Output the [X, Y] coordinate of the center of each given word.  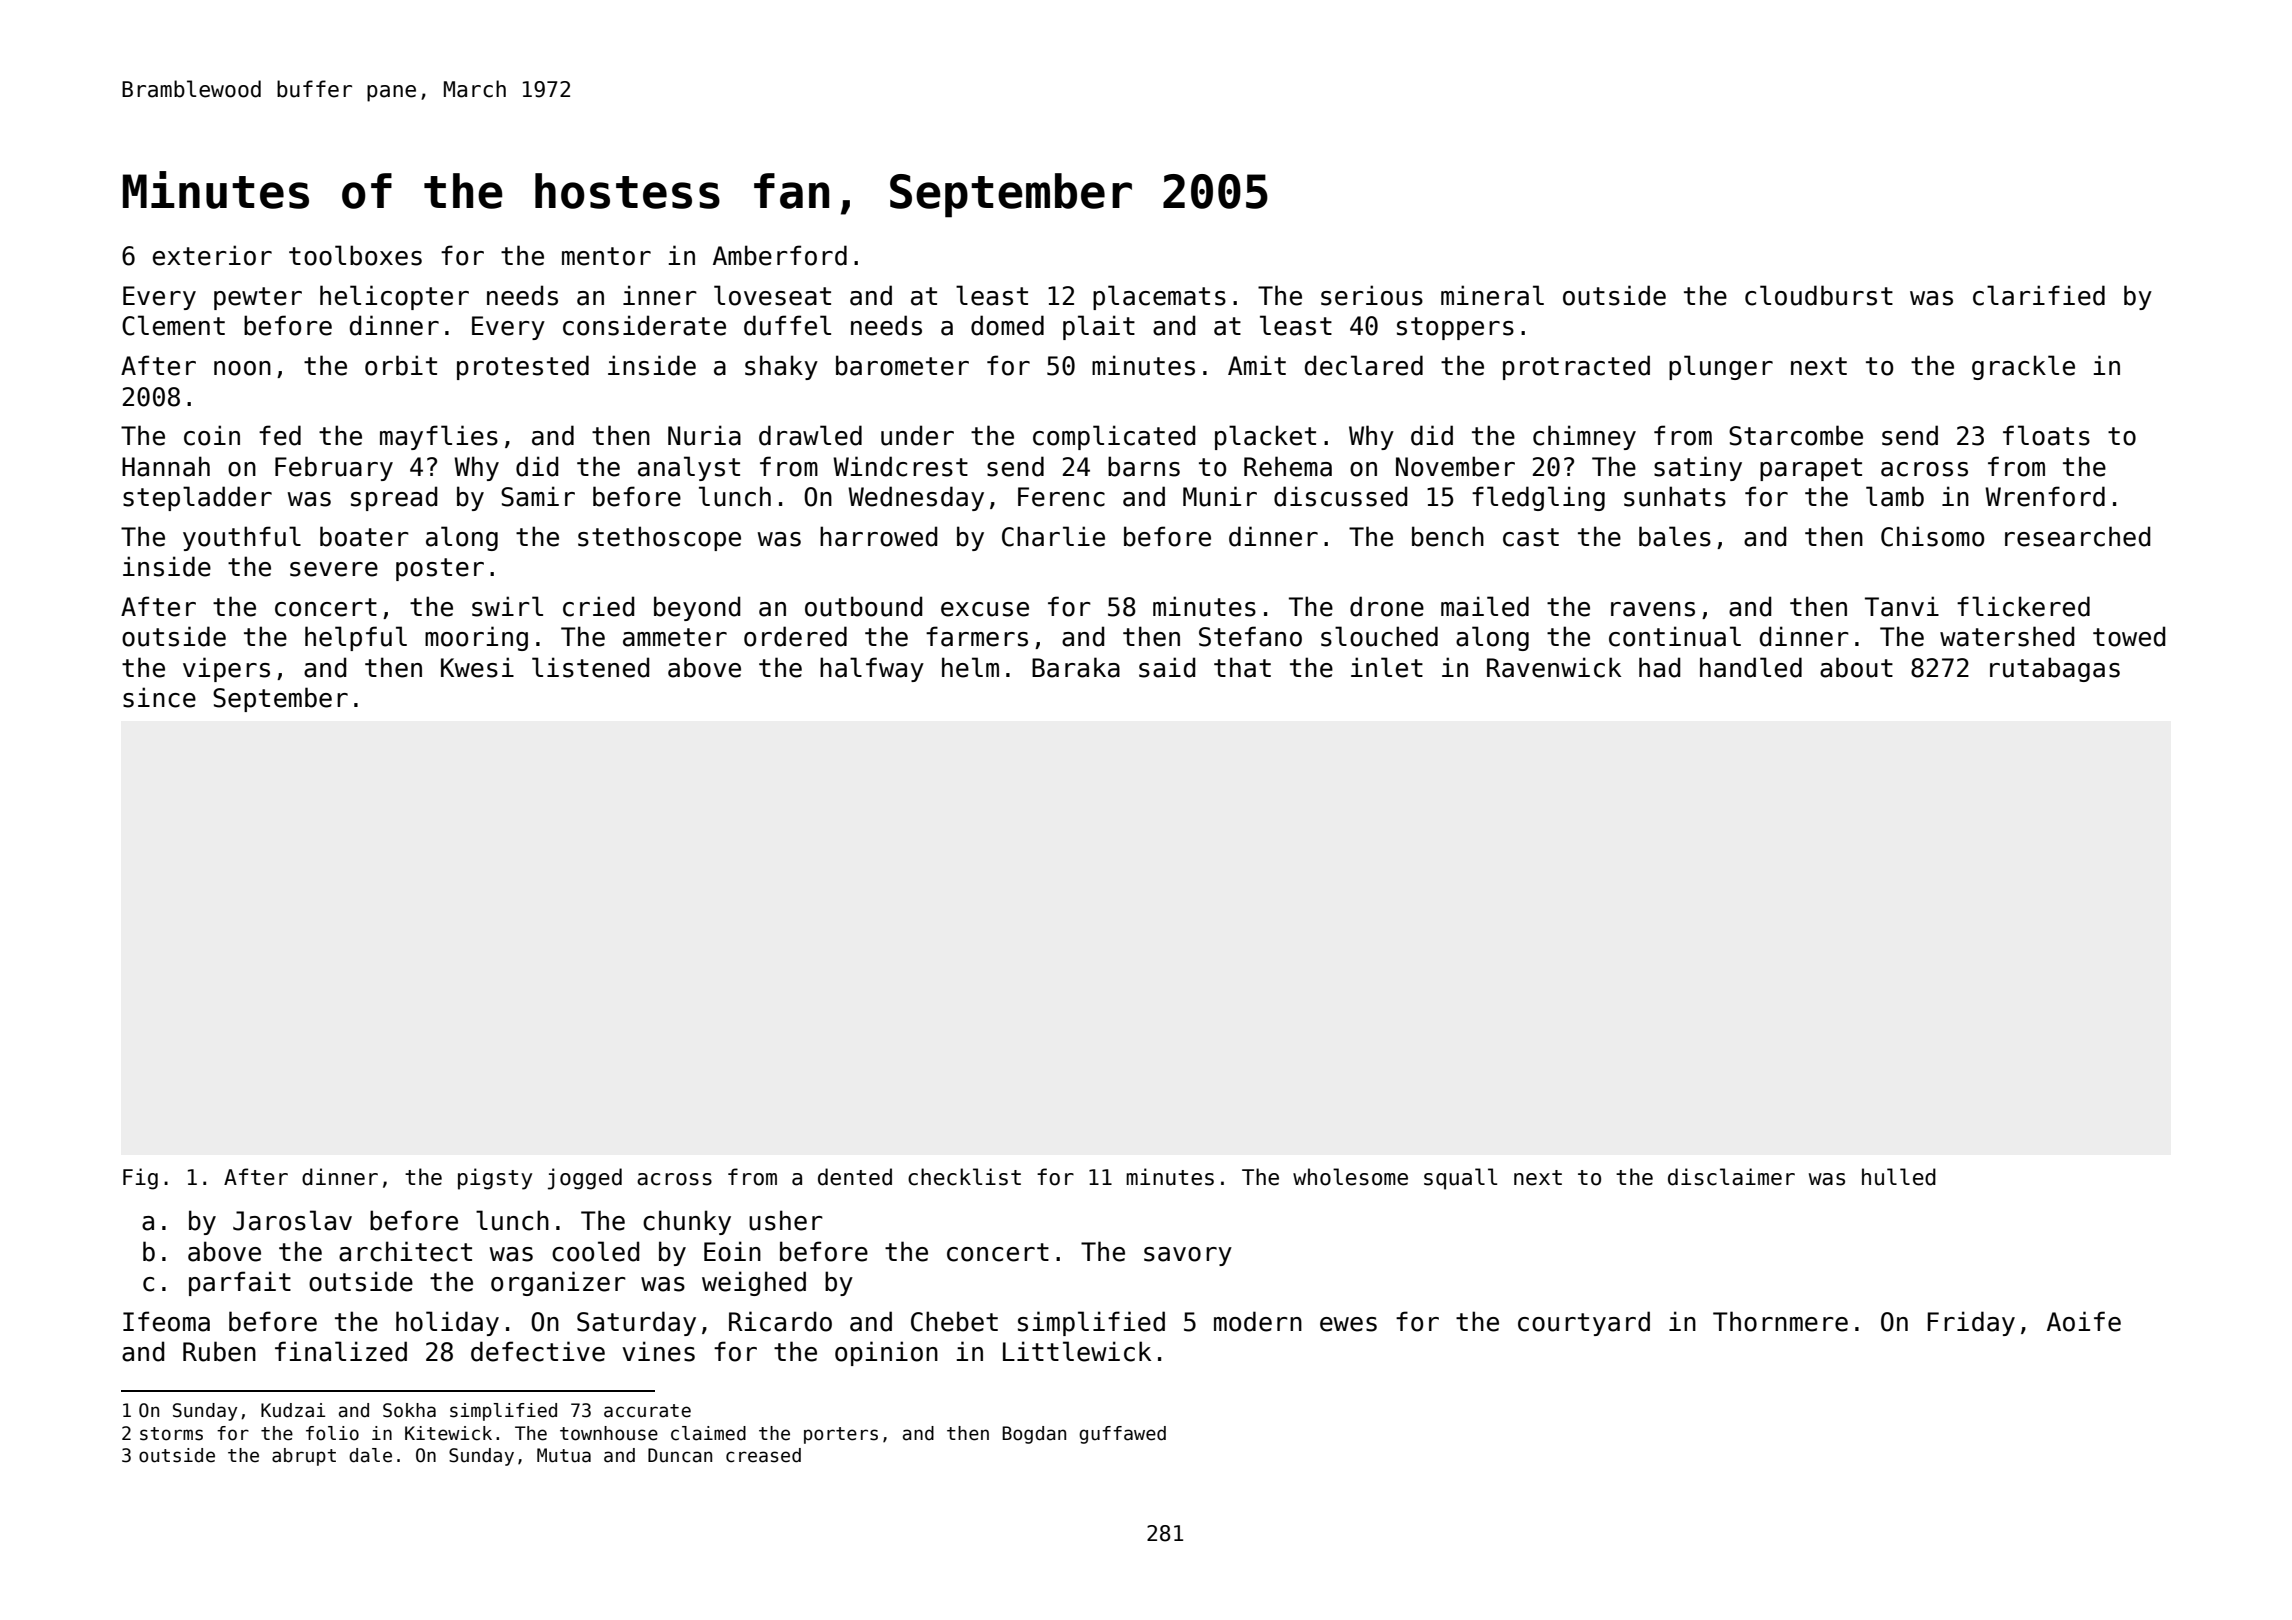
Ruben [219, 1351]
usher [786, 1220]
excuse [985, 609]
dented [855, 1177]
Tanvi [1902, 606]
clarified [2039, 295]
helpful [356, 638]
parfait [240, 1283]
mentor [606, 256]
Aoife [2084, 1321]
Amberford [780, 255]
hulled [1899, 1177]
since [159, 697]
